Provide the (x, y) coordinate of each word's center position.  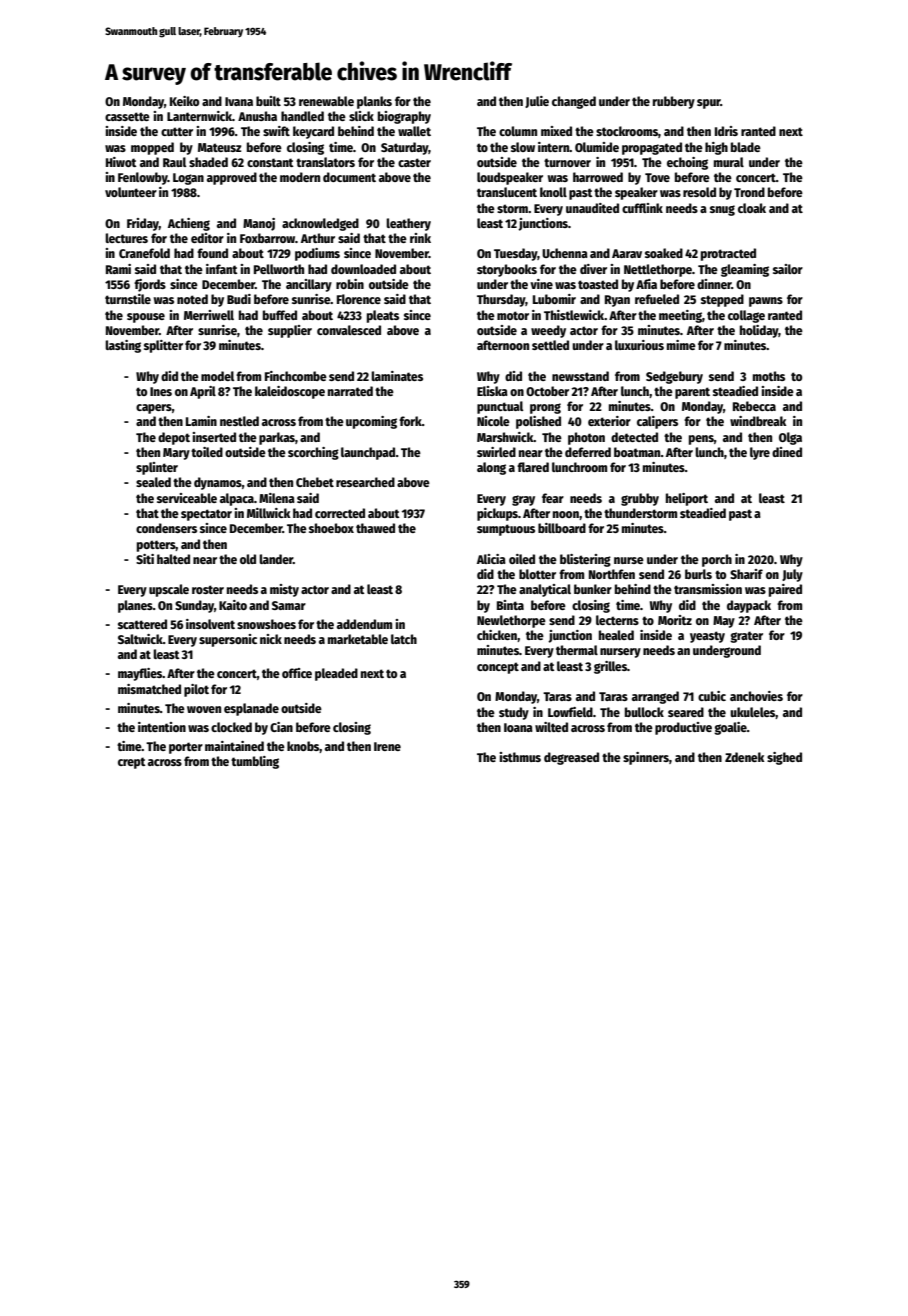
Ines (161, 391)
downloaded (363, 269)
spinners (646, 758)
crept (132, 763)
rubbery (674, 102)
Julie (537, 102)
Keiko (184, 101)
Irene (387, 746)
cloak (752, 208)
